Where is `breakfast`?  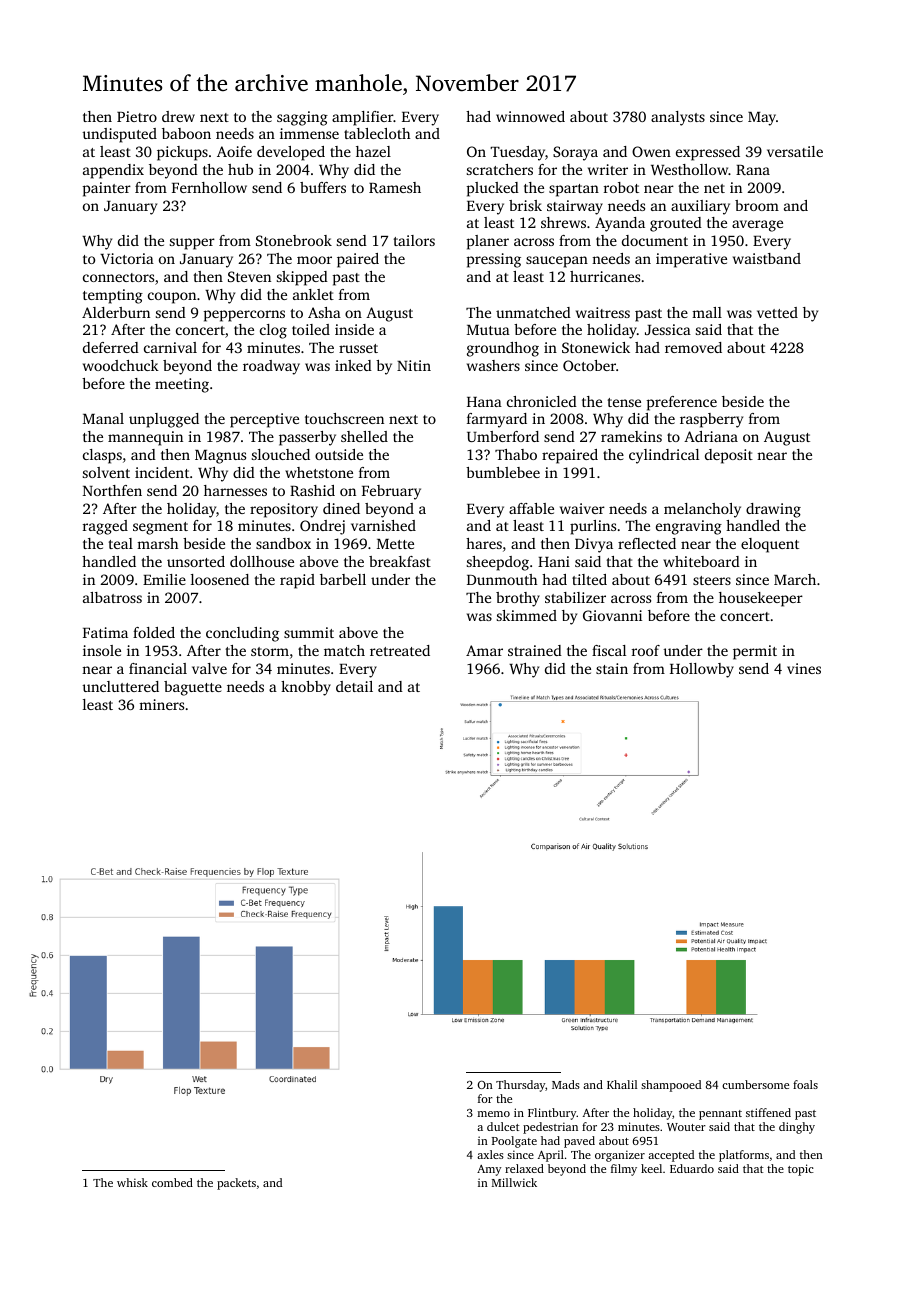 breakfast is located at coordinates (400, 561).
